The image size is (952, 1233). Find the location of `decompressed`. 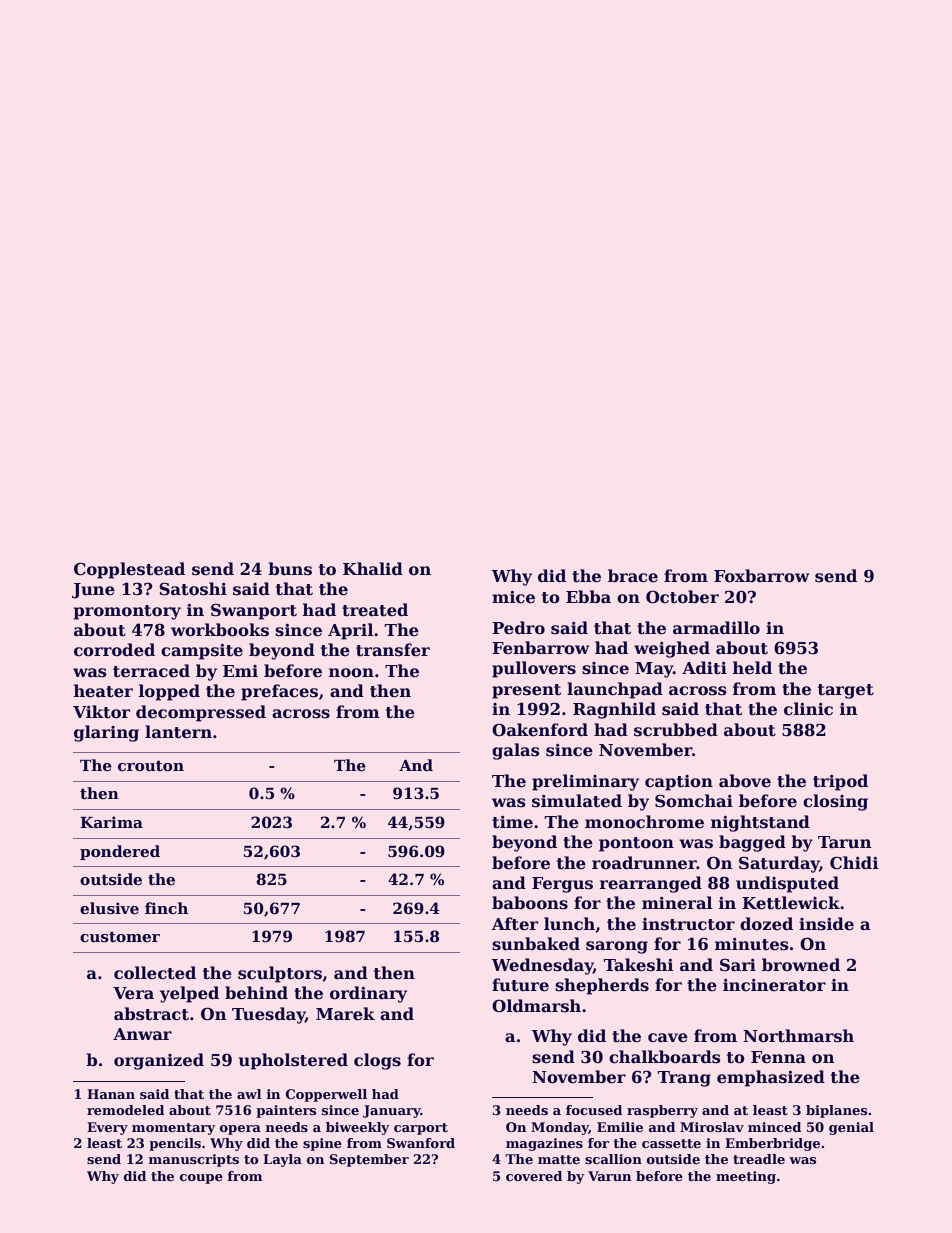

decompressed is located at coordinates (201, 713).
